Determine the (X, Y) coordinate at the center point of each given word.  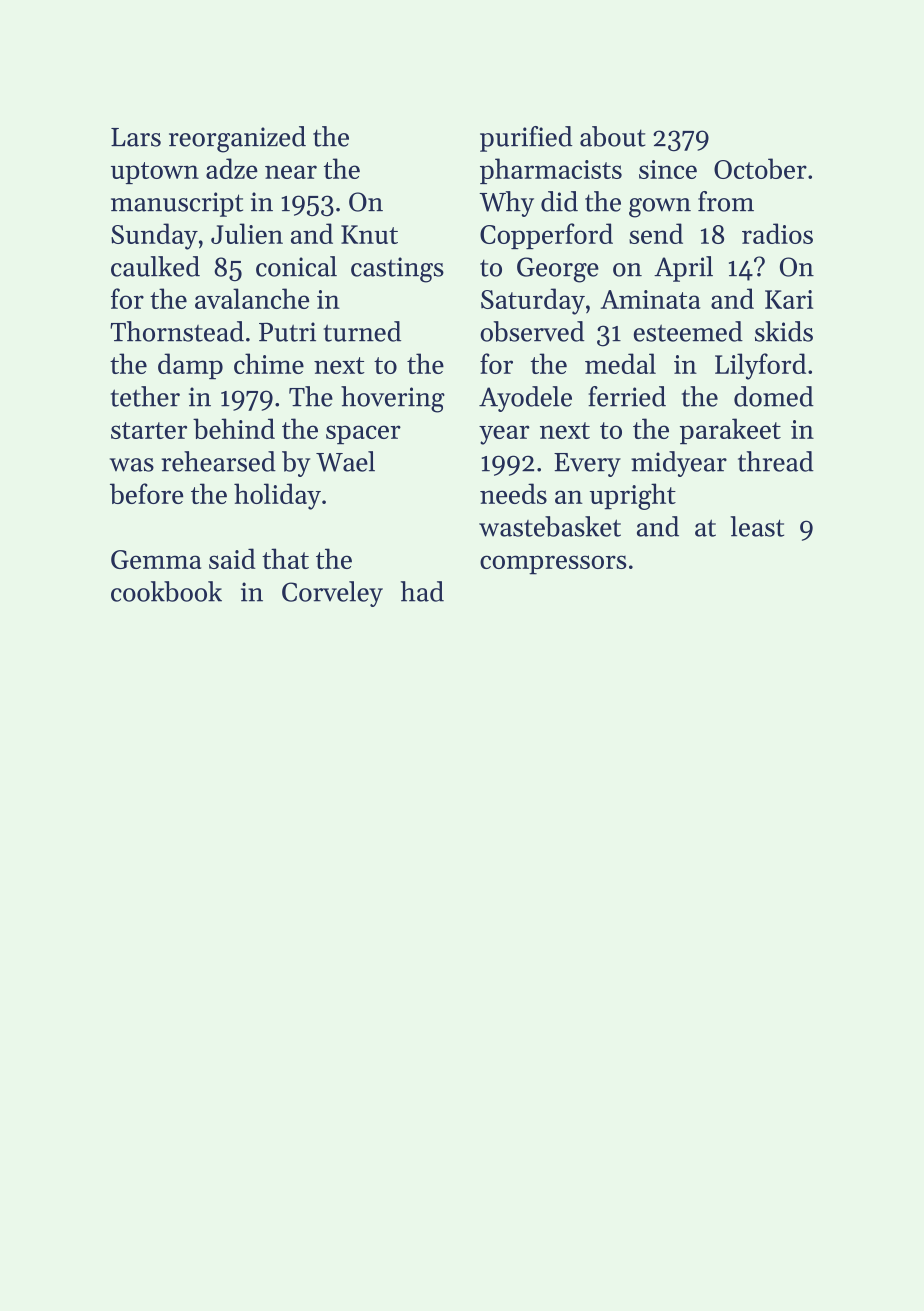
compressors (553, 565)
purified (526, 139)
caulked (155, 266)
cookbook (166, 591)
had (422, 591)
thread (776, 461)
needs (513, 493)
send (656, 233)
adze (232, 168)
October (760, 168)
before (146, 493)
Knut (369, 234)
